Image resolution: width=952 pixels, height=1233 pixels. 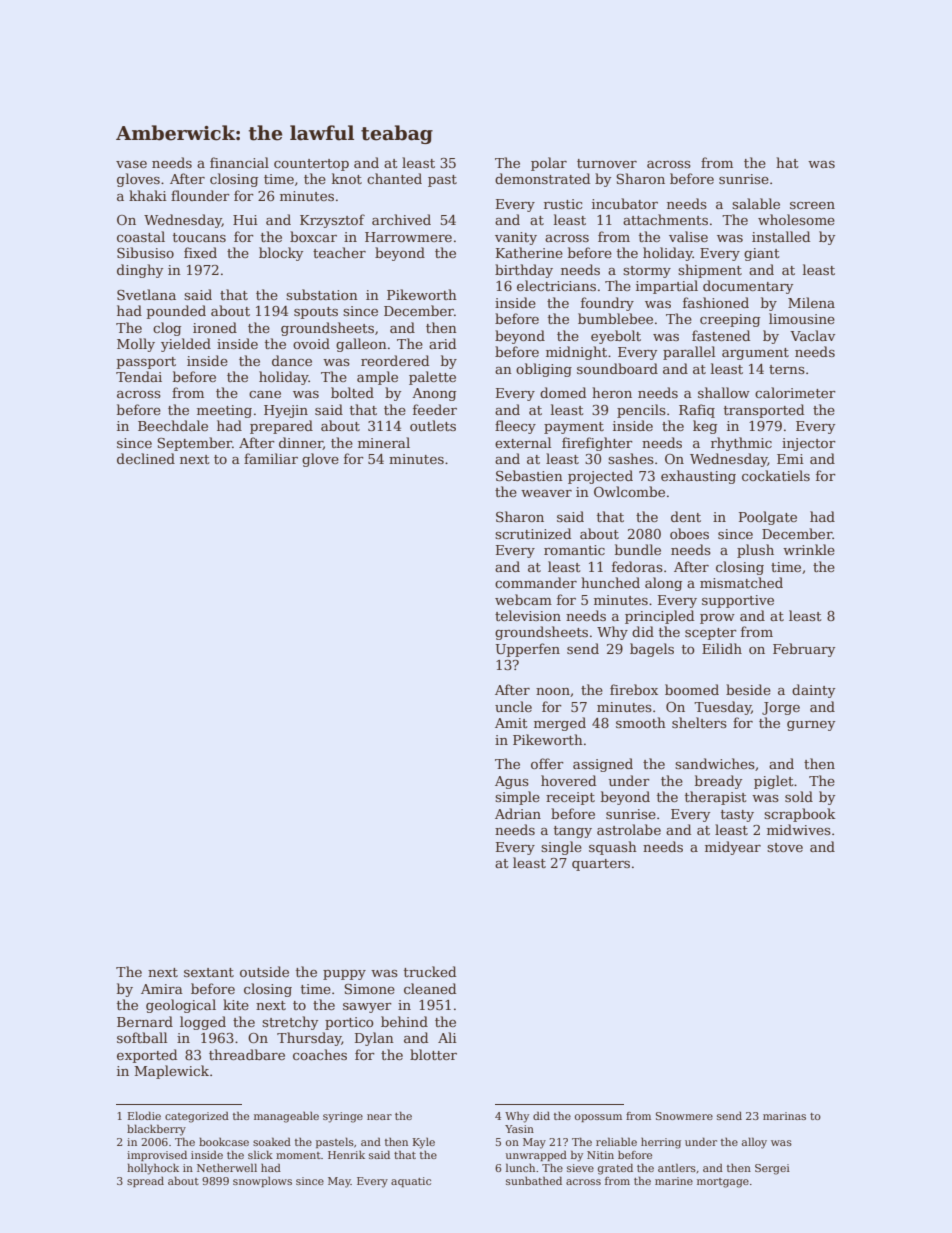 I want to click on outlets, so click(x=433, y=425).
